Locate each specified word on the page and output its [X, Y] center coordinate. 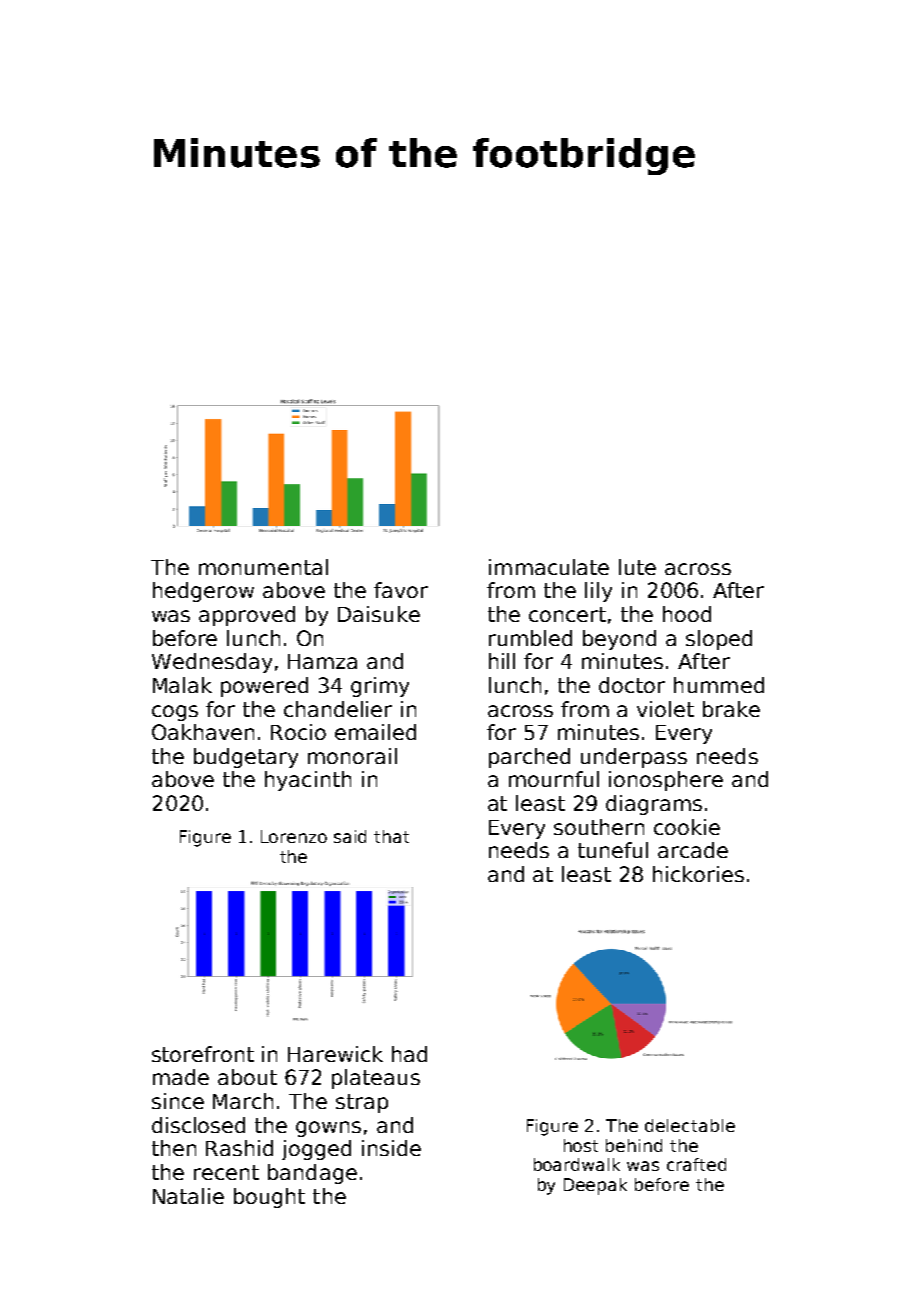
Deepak [595, 1186]
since [178, 1101]
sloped [719, 640]
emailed [375, 732]
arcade [693, 850]
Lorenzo [294, 836]
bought [269, 1198]
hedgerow [203, 592]
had [409, 1054]
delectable [690, 1125]
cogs [175, 713]
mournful [554, 779]
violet [665, 709]
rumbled [530, 638]
